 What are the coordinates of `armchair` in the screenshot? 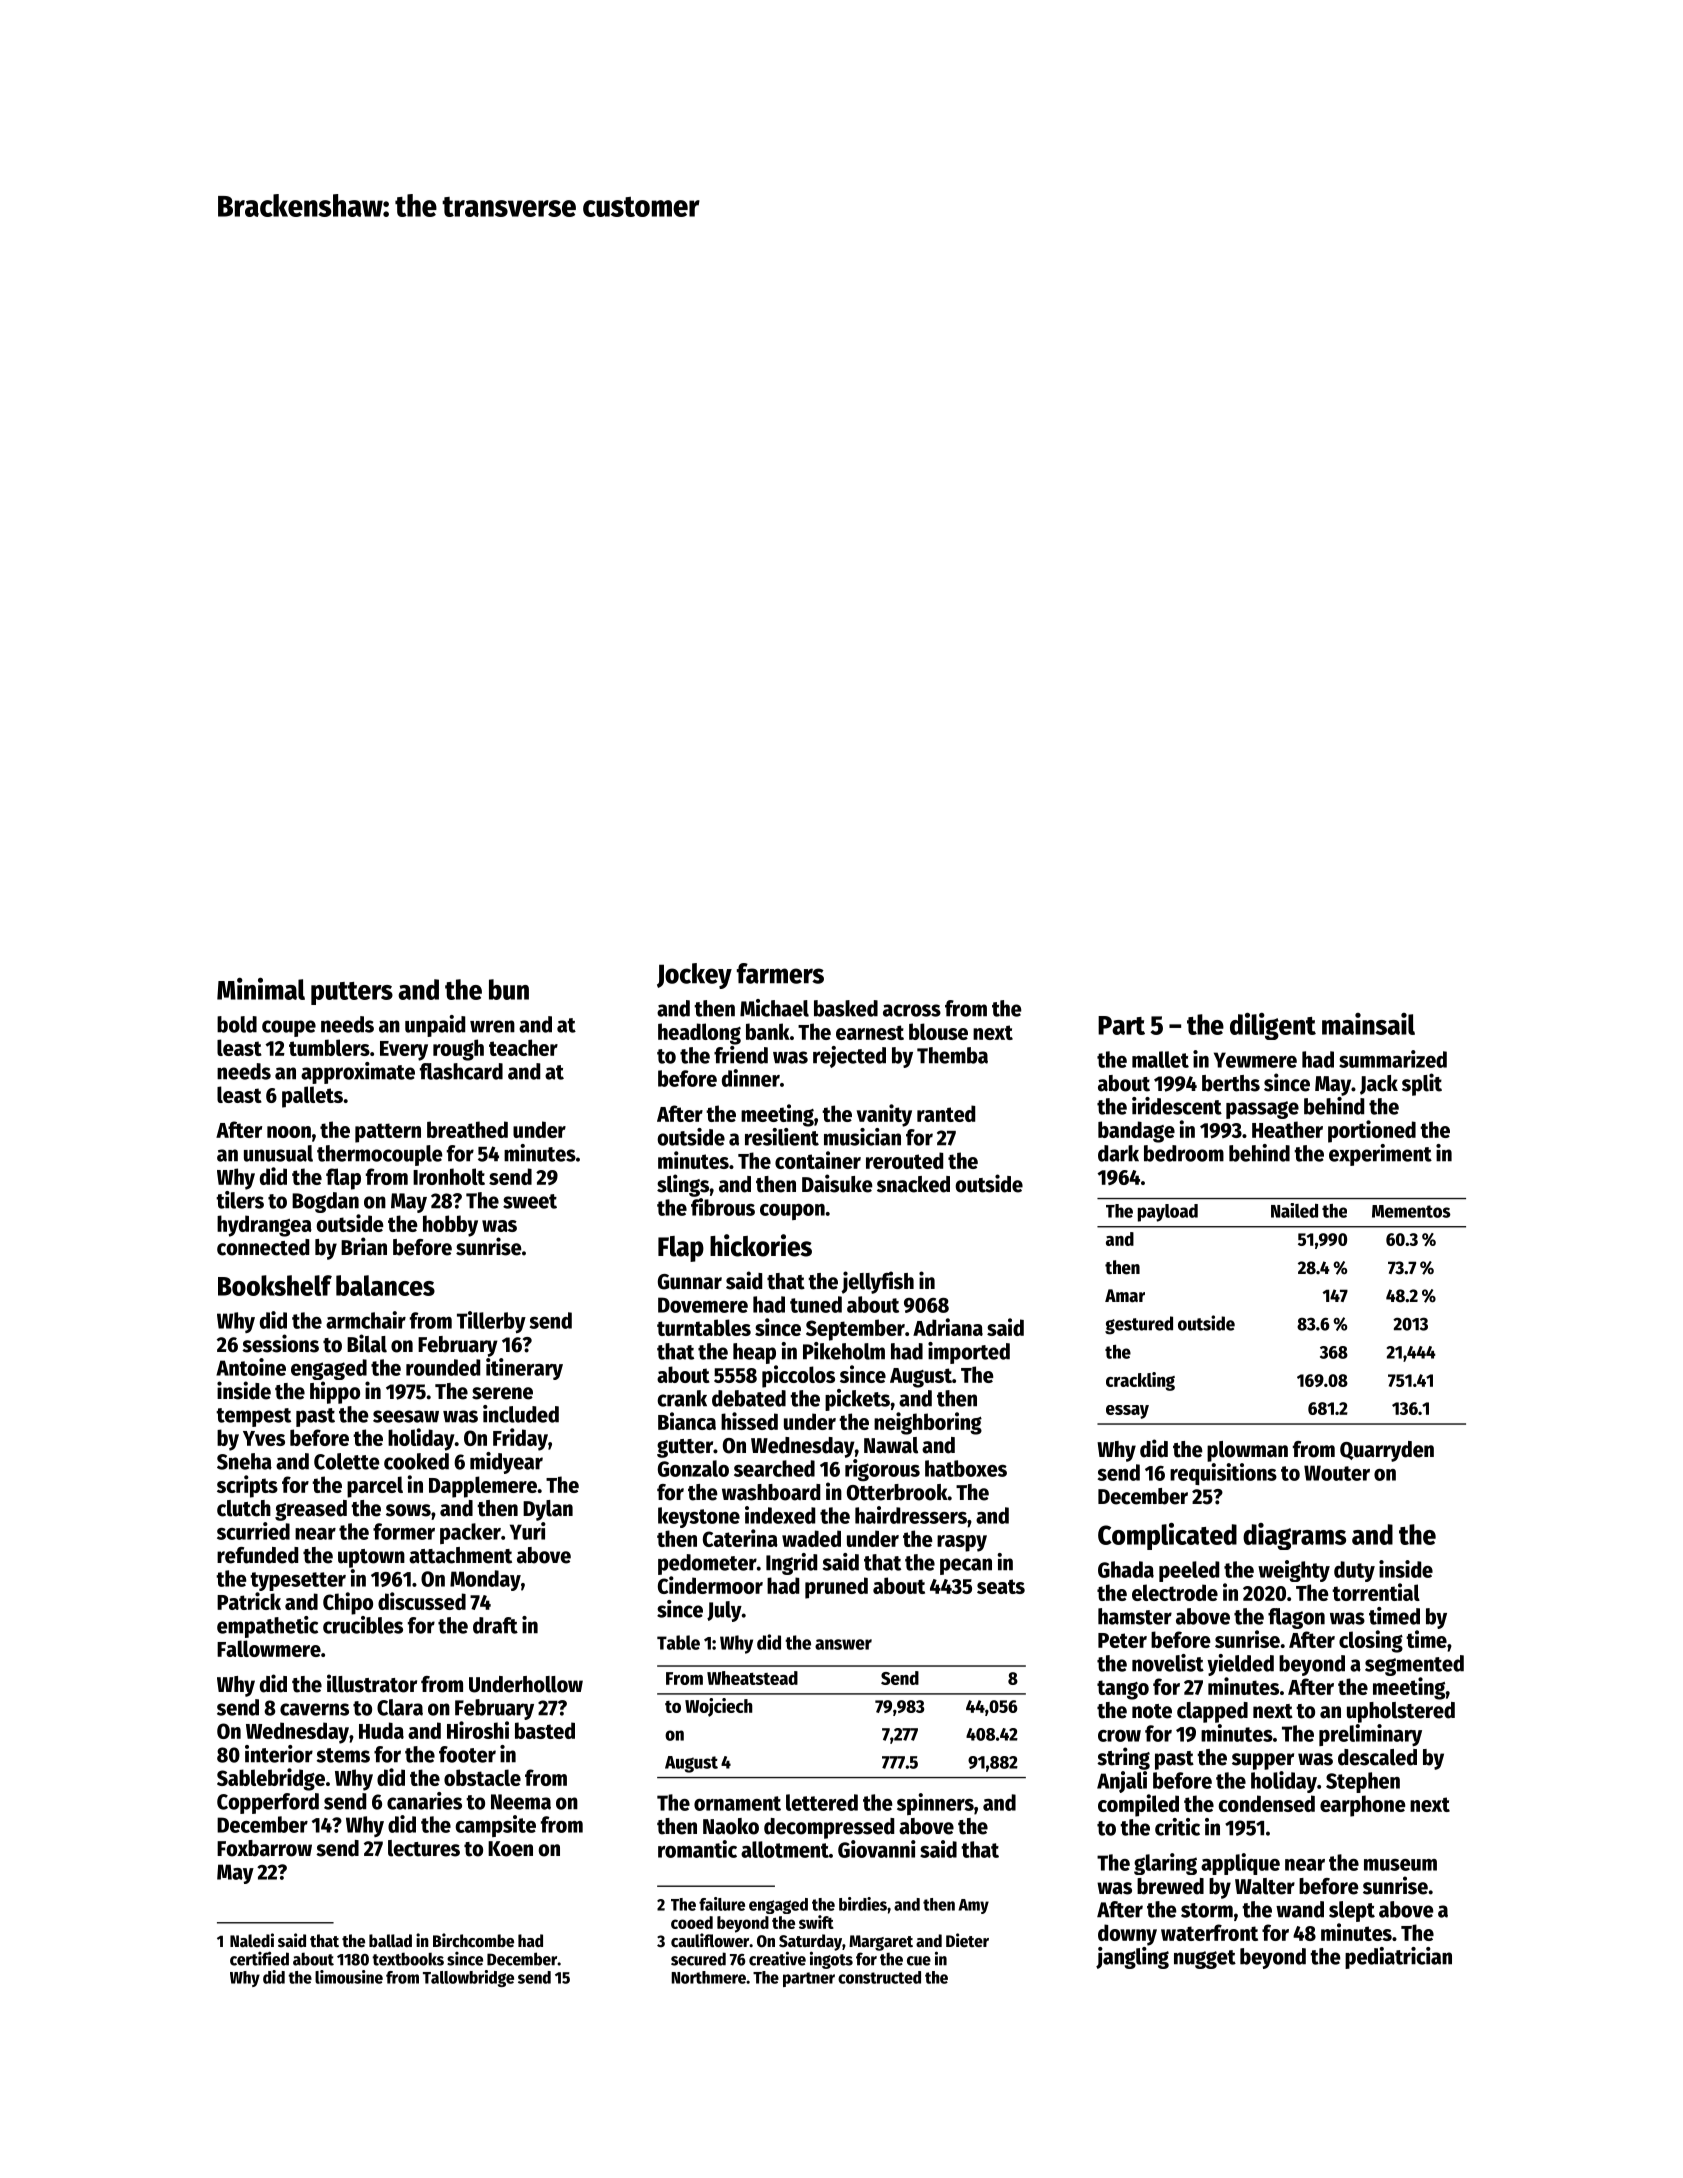 It's located at (366, 1320).
